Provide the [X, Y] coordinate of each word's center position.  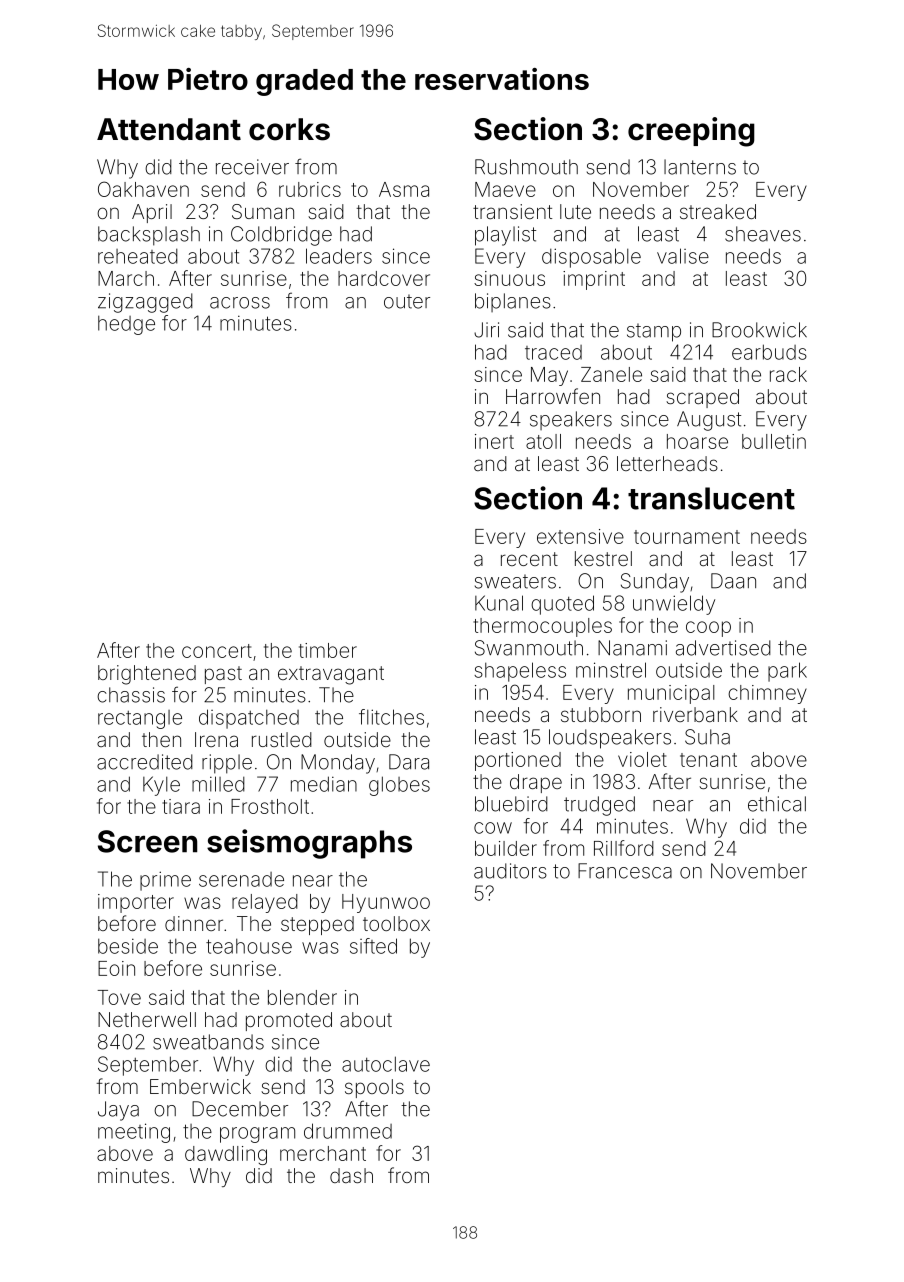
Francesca [625, 871]
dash [351, 1175]
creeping [691, 132]
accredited [145, 762]
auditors [510, 871]
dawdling [226, 1155]
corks [289, 129]
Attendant [169, 129]
